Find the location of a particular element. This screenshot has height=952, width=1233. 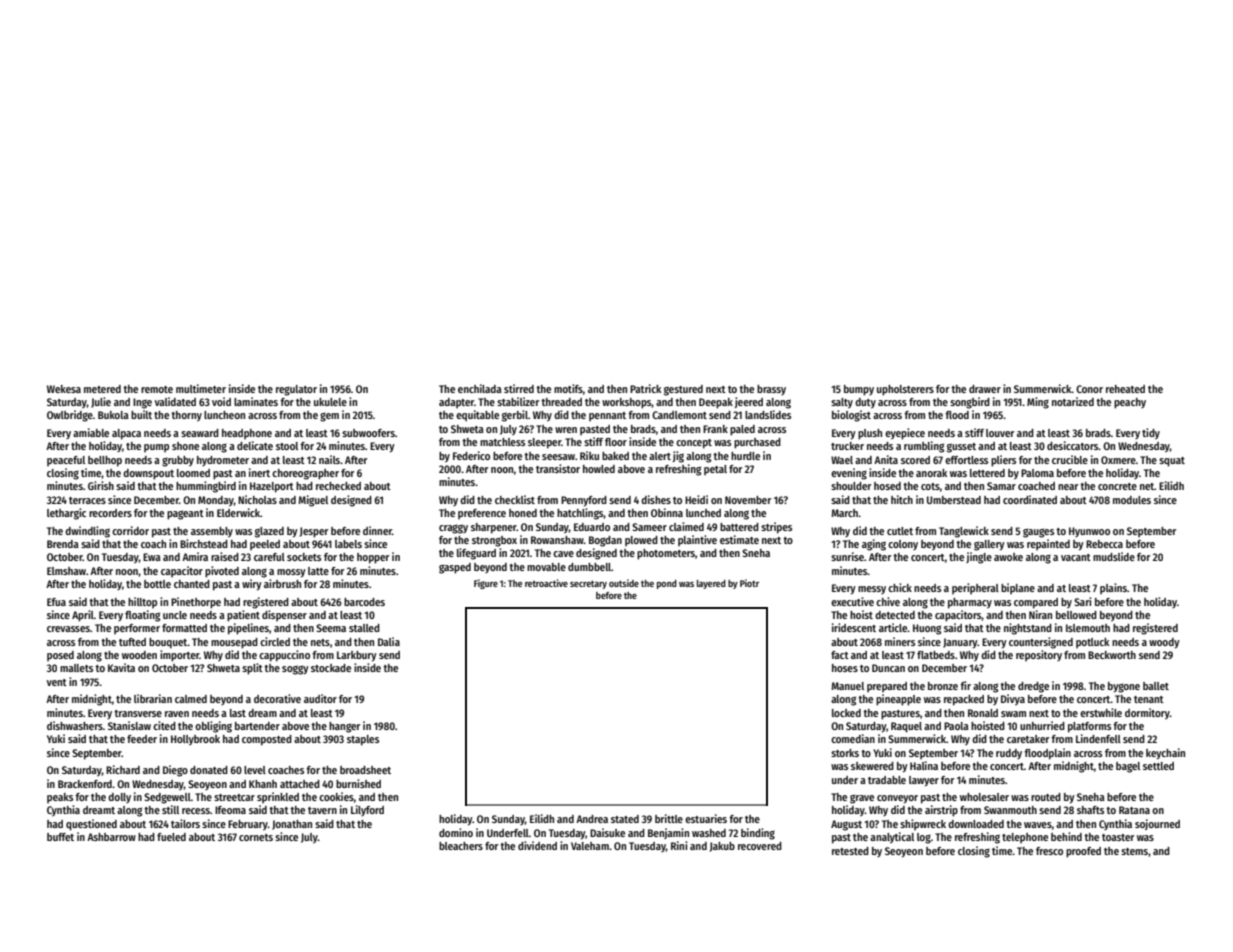

corridor is located at coordinates (130, 530).
